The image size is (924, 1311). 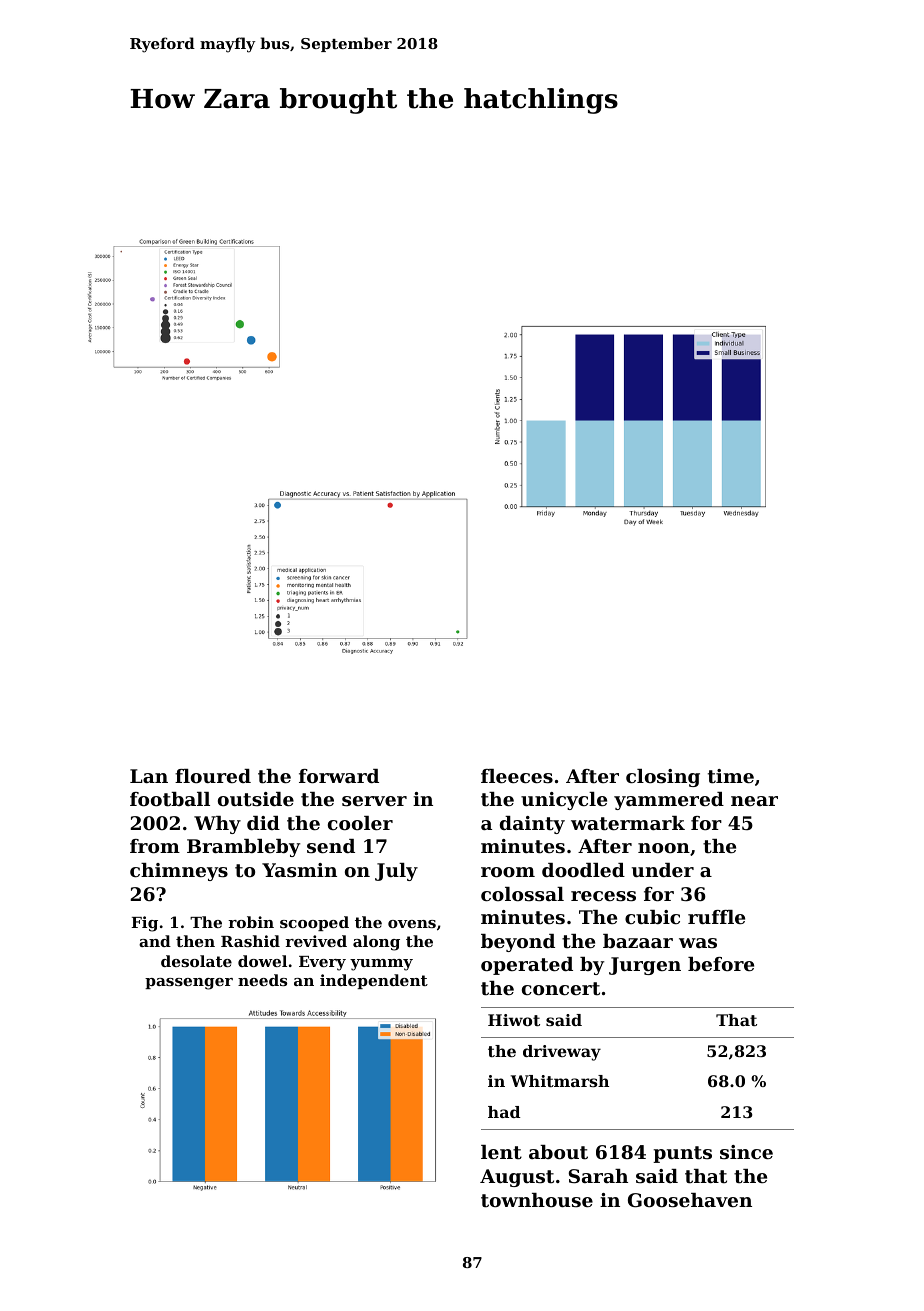 What do you see at coordinates (213, 776) in the screenshot?
I see `floured` at bounding box center [213, 776].
